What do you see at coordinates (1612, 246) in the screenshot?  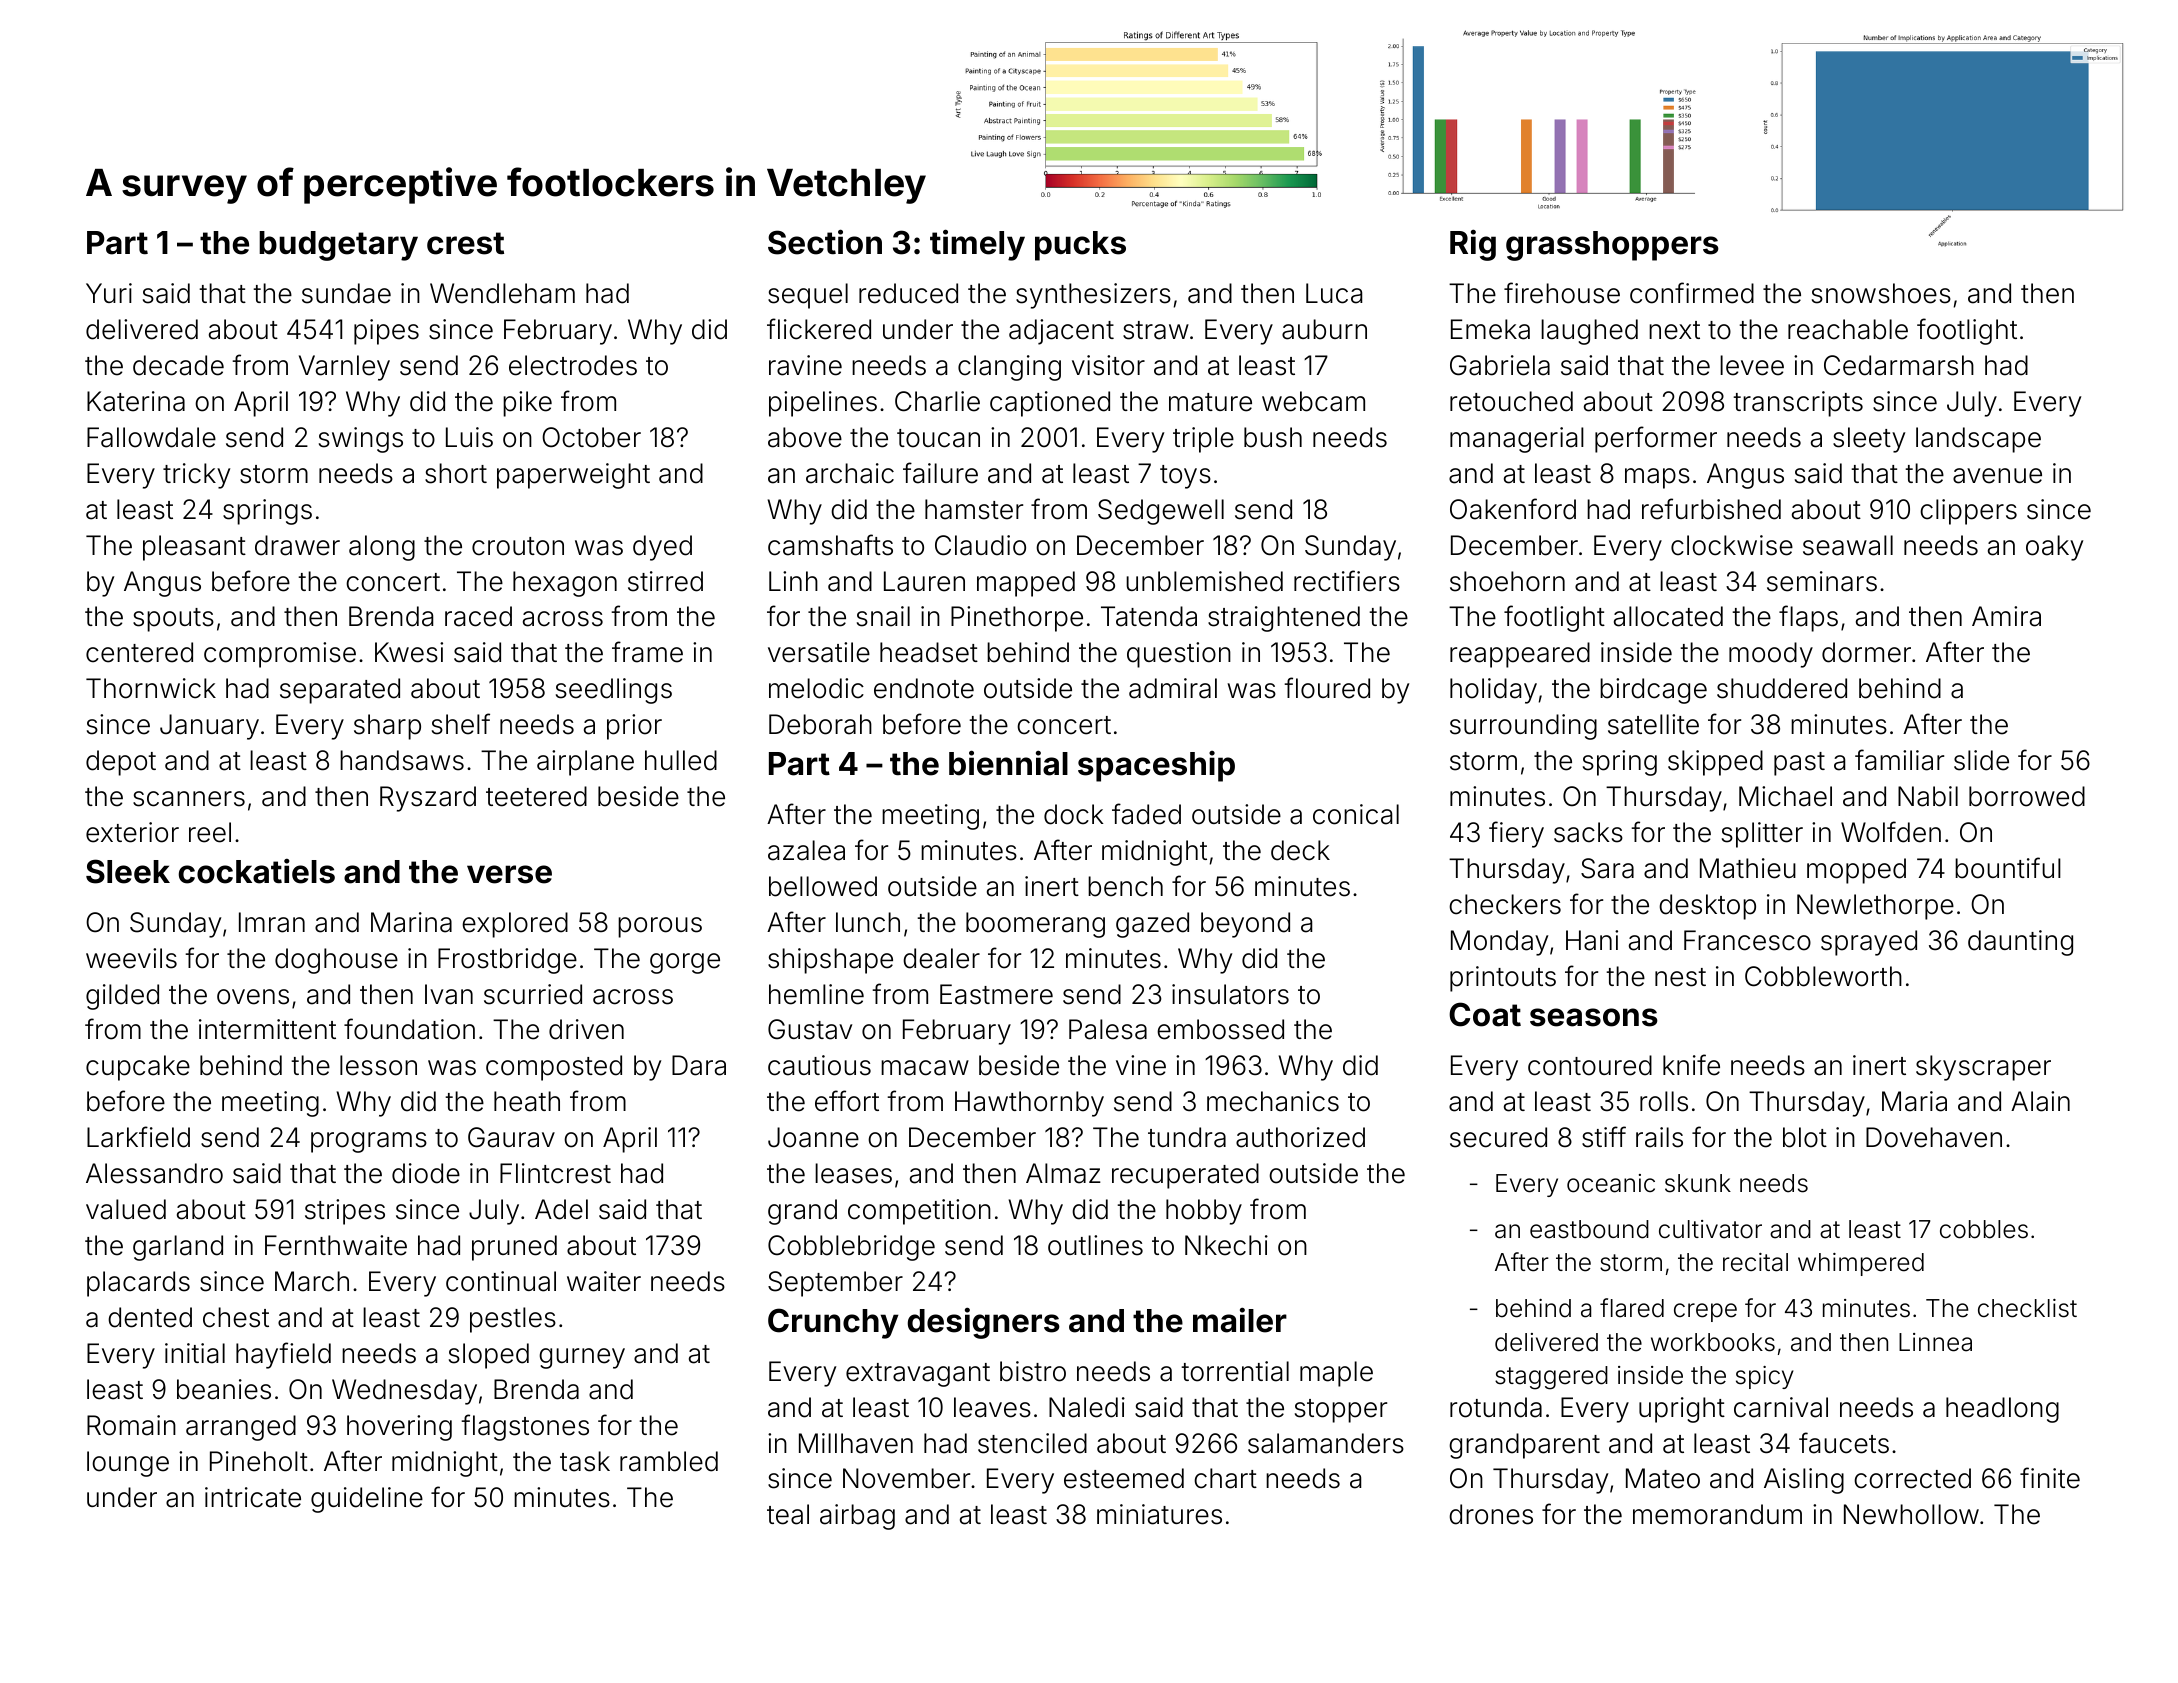 I see `grasshoppers` at bounding box center [1612, 246].
